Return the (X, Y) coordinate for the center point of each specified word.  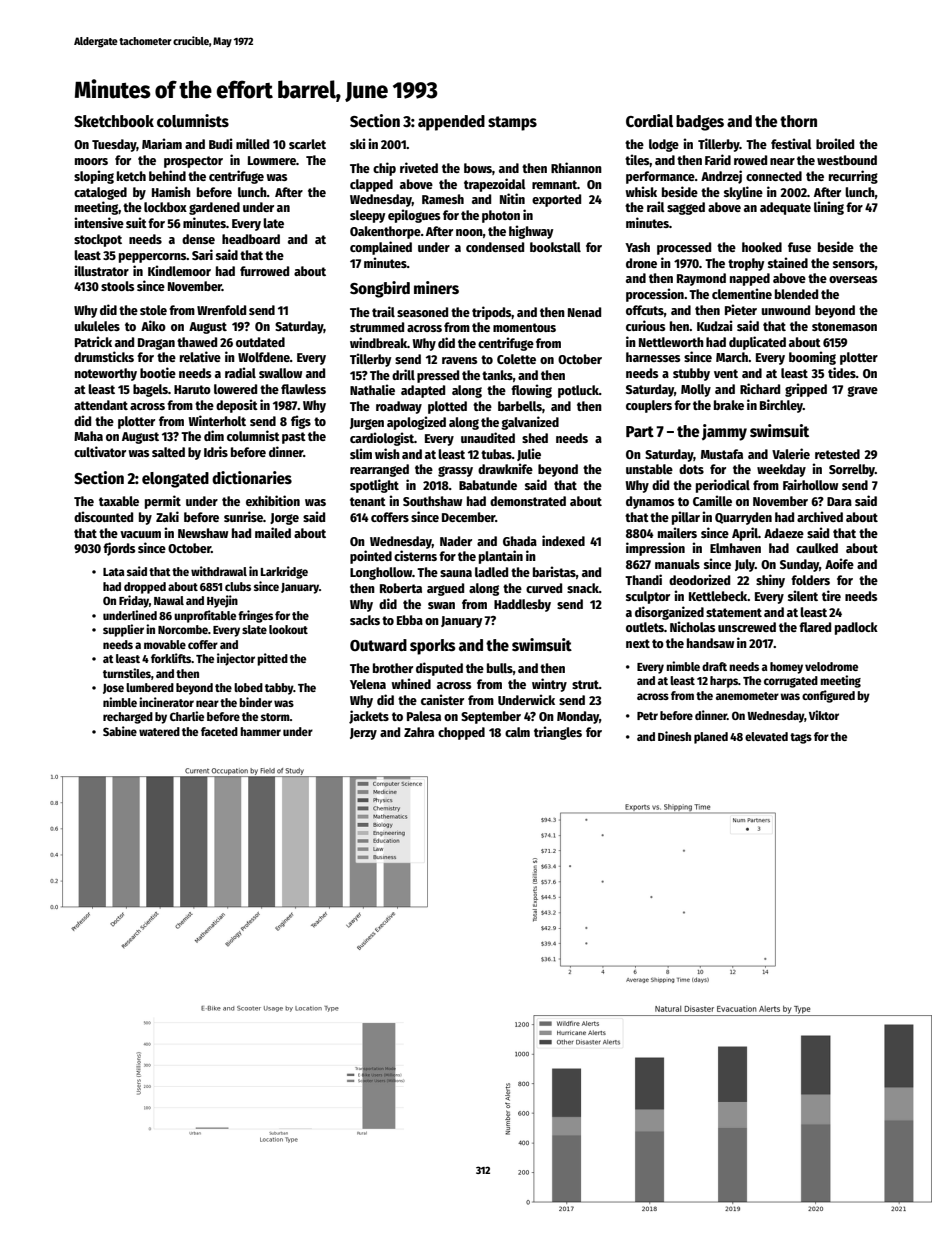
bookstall (555, 247)
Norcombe (183, 629)
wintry (549, 685)
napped (750, 279)
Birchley (781, 406)
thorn (798, 121)
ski (358, 143)
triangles (558, 733)
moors (91, 161)
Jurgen (367, 424)
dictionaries (252, 478)
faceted (219, 731)
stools (117, 286)
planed (711, 738)
